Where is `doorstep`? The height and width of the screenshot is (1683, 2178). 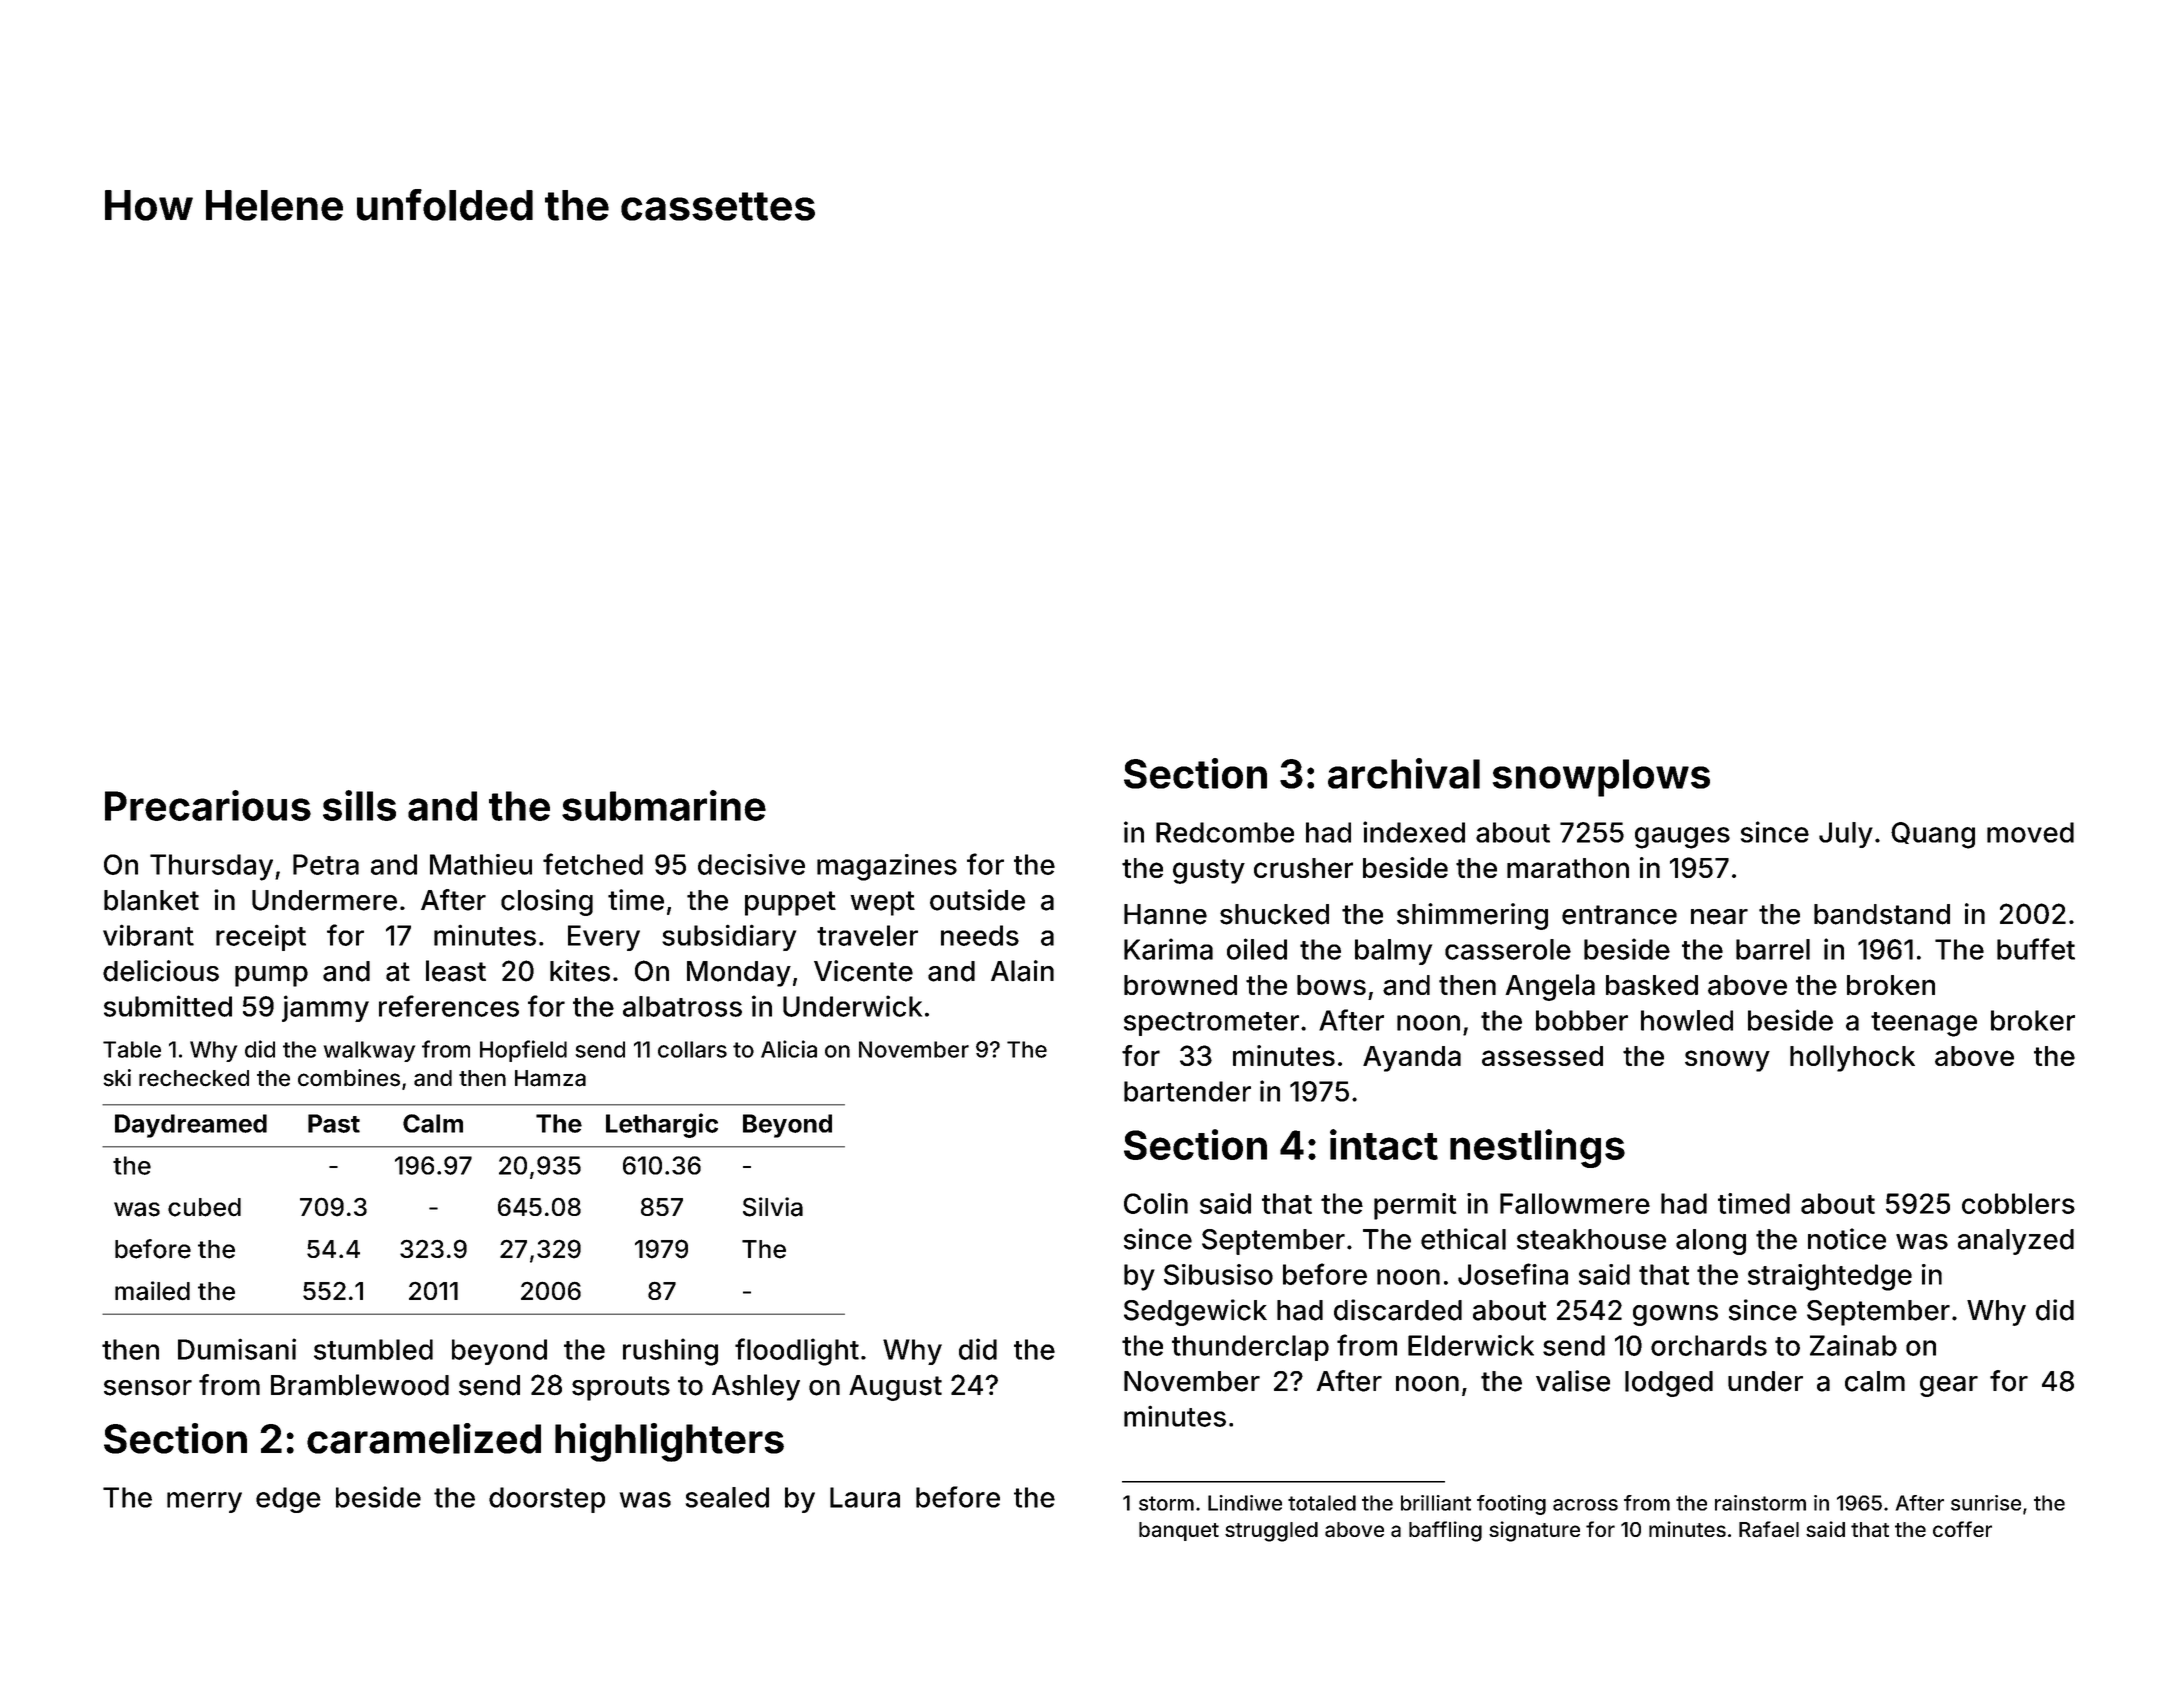 doorstep is located at coordinates (547, 1500).
